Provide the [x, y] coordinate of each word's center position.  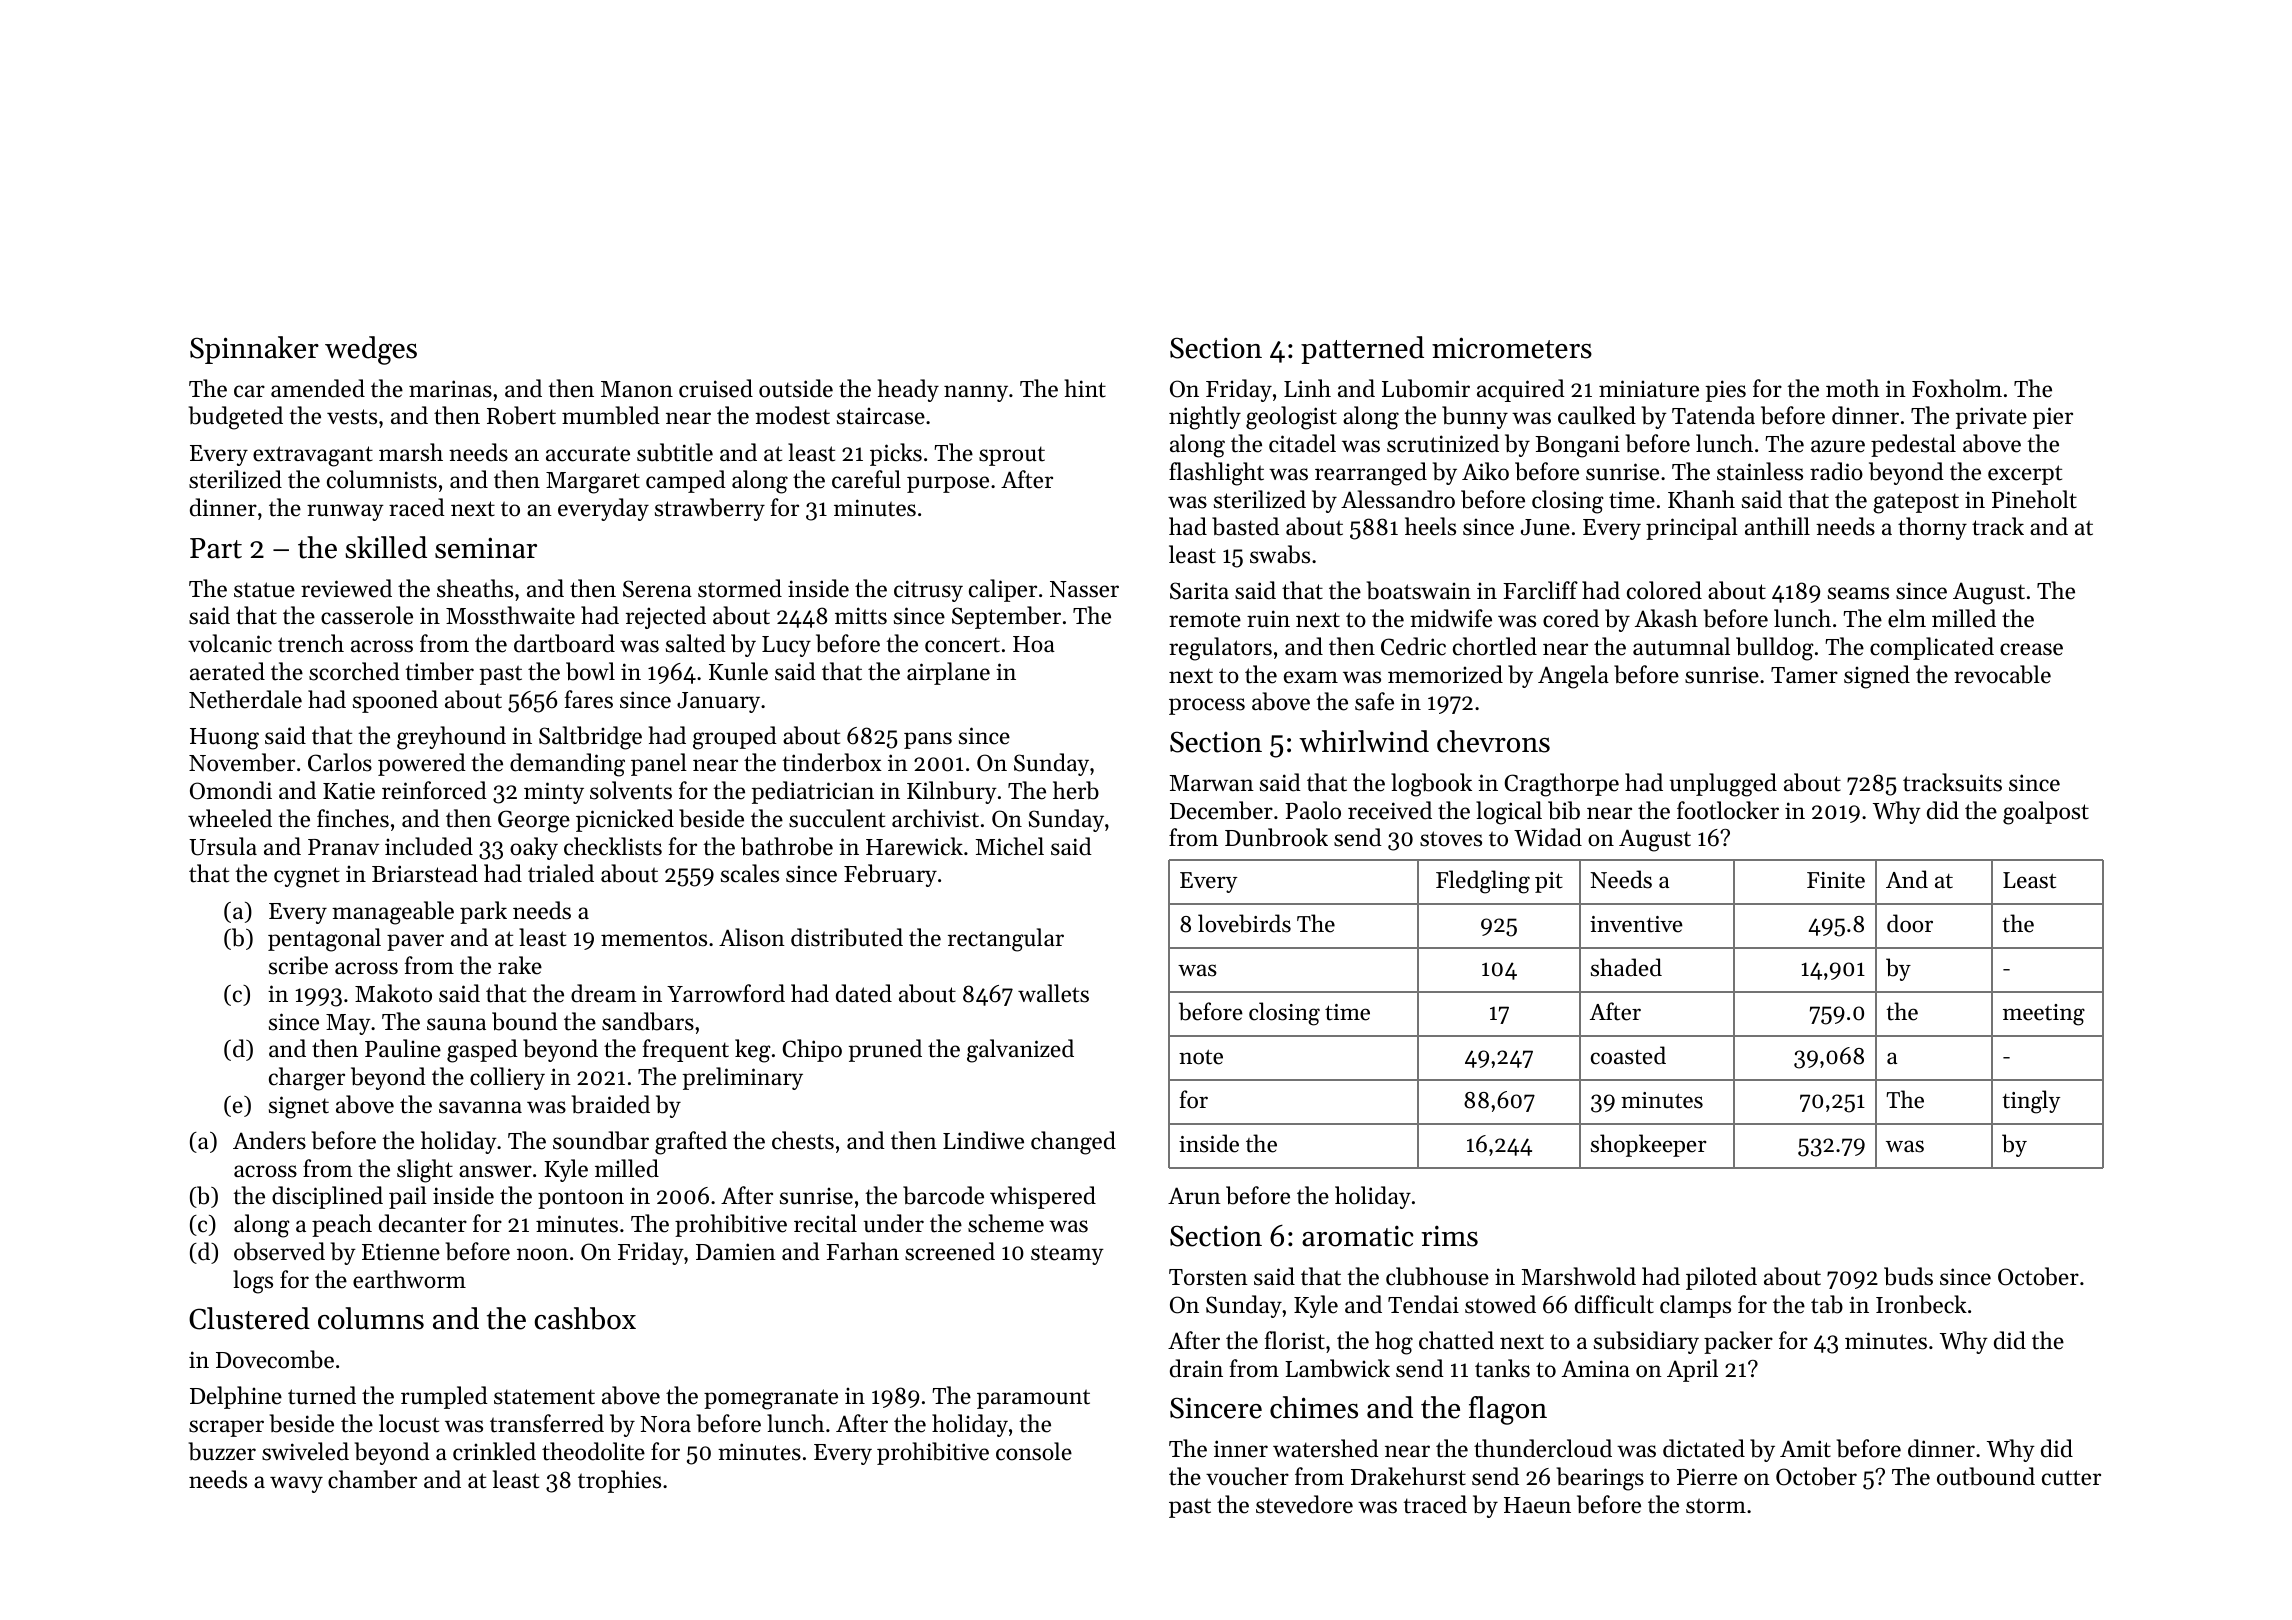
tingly [2031, 1102]
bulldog [1775, 649]
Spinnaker [254, 350]
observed [279, 1251]
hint [1085, 388]
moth [1852, 388]
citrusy [928, 591]
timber [439, 671]
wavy [296, 1484]
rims [1449, 1236]
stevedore [1304, 1504]
